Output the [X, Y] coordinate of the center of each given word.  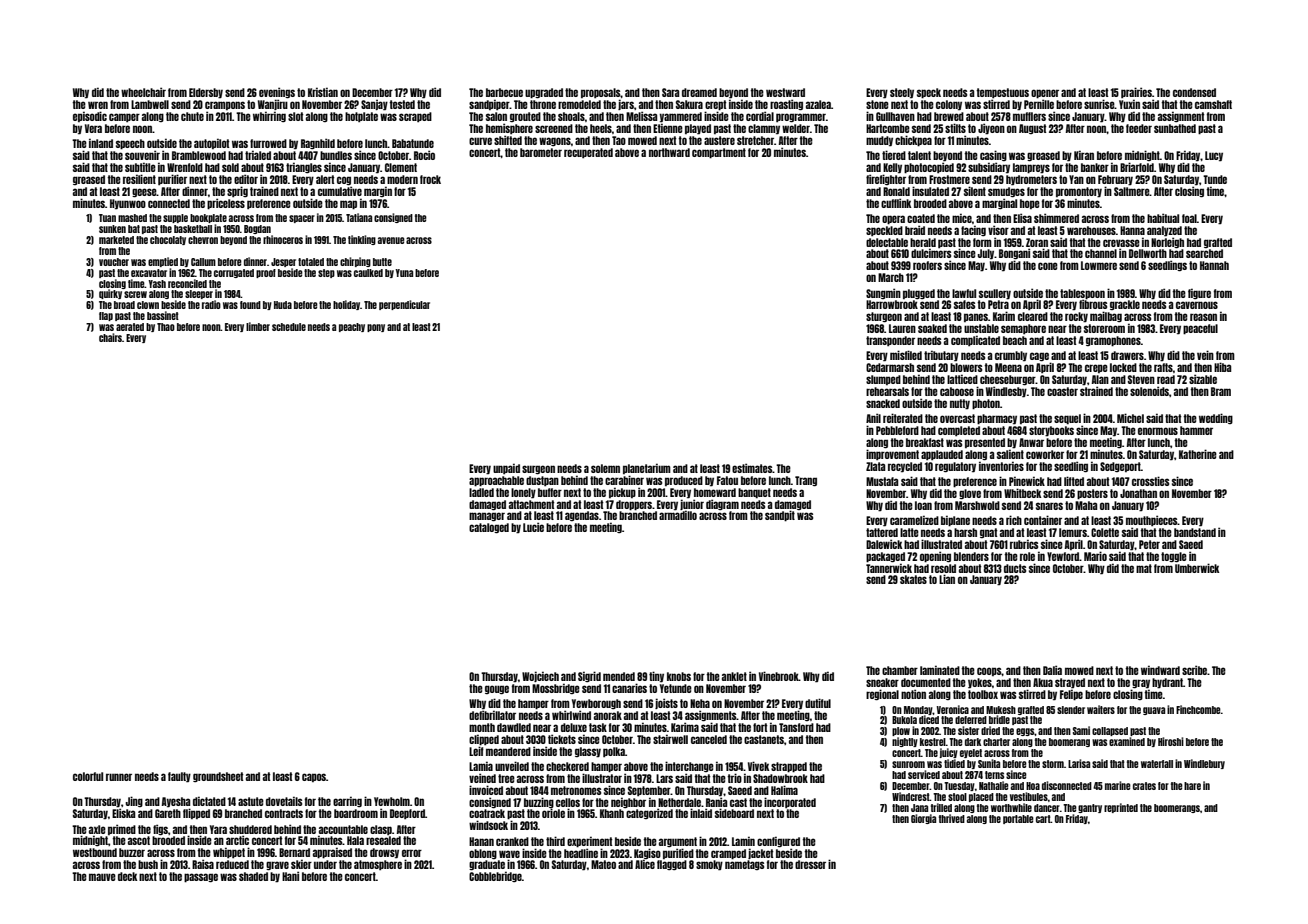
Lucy [1214, 156]
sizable [1203, 379]
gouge [497, 689]
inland [101, 143]
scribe [1194, 670]
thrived [952, 818]
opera [893, 220]
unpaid [506, 468]
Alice [645, 864]
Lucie [533, 527]
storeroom [1104, 328]
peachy [352, 327]
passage [201, 878]
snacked [883, 403]
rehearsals [887, 391]
